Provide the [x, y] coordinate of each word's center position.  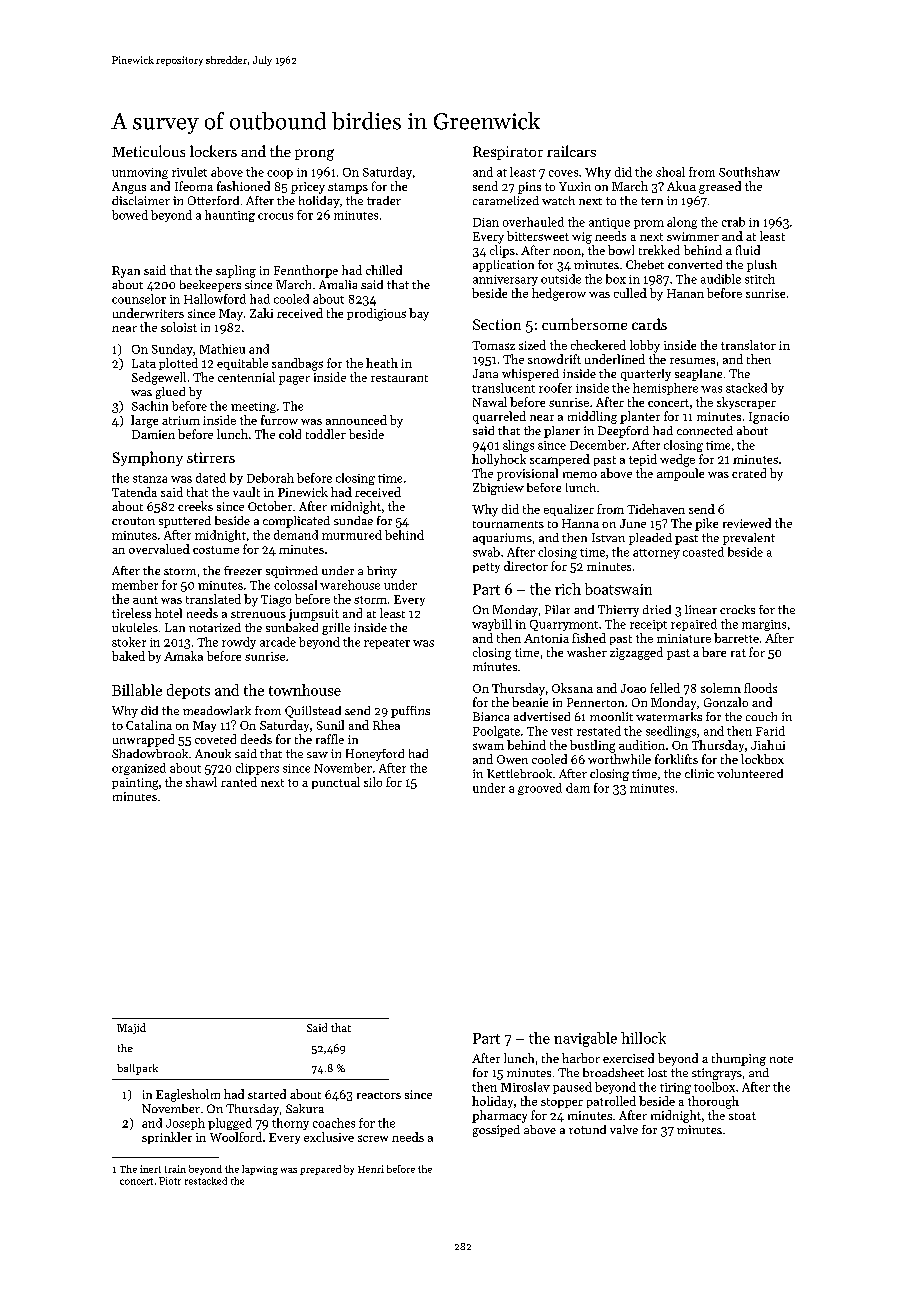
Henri [371, 1169]
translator [748, 345]
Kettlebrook [519, 773]
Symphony [148, 458]
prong [314, 155]
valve [624, 1129]
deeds [256, 739]
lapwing [260, 1170]
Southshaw [749, 172]
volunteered [750, 773]
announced [356, 420]
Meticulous [148, 151]
